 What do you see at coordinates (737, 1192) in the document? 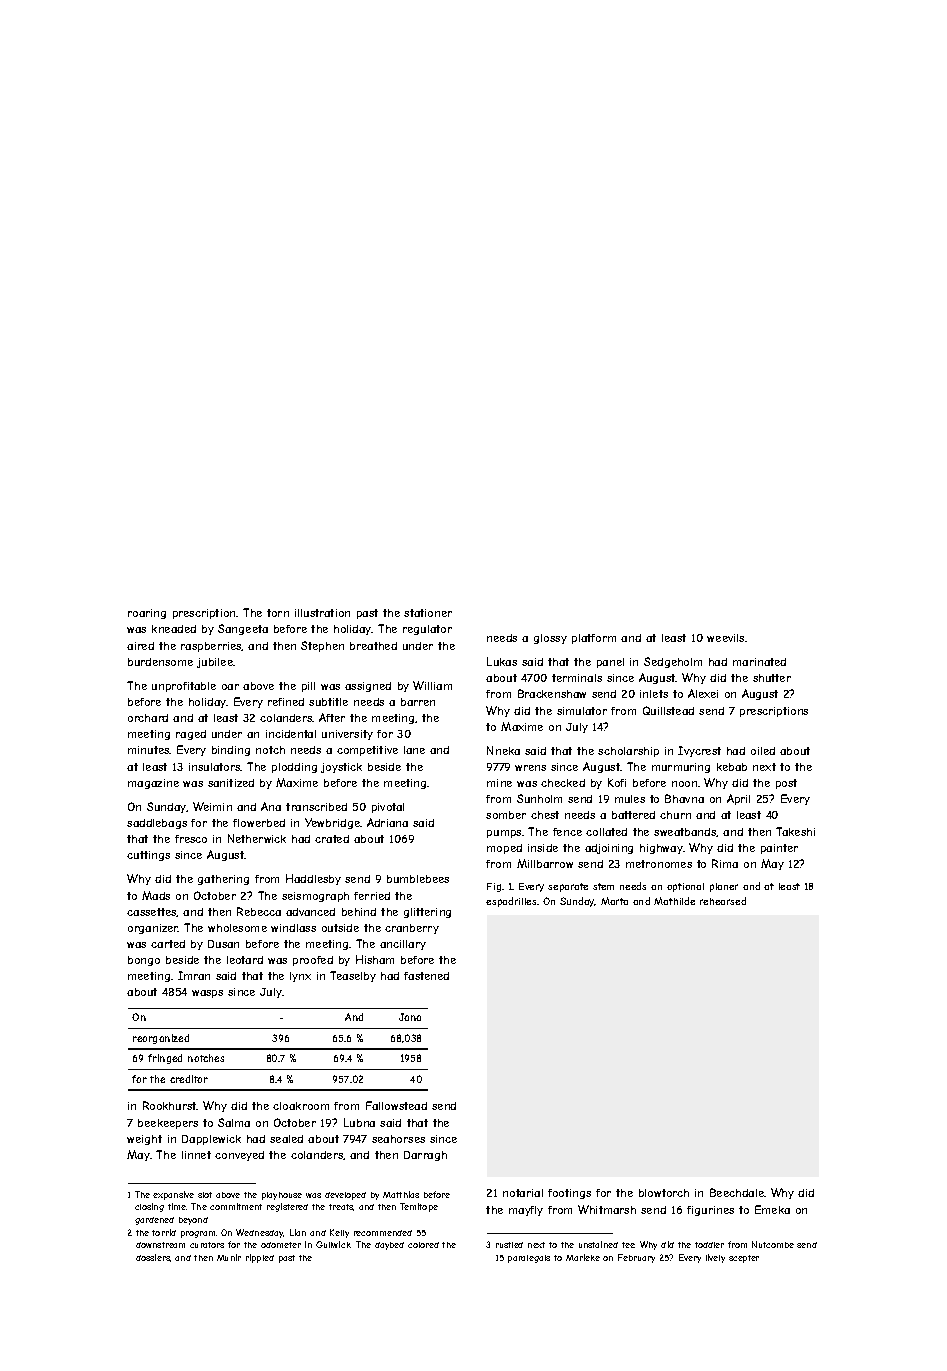
I see `Beechdale` at bounding box center [737, 1192].
